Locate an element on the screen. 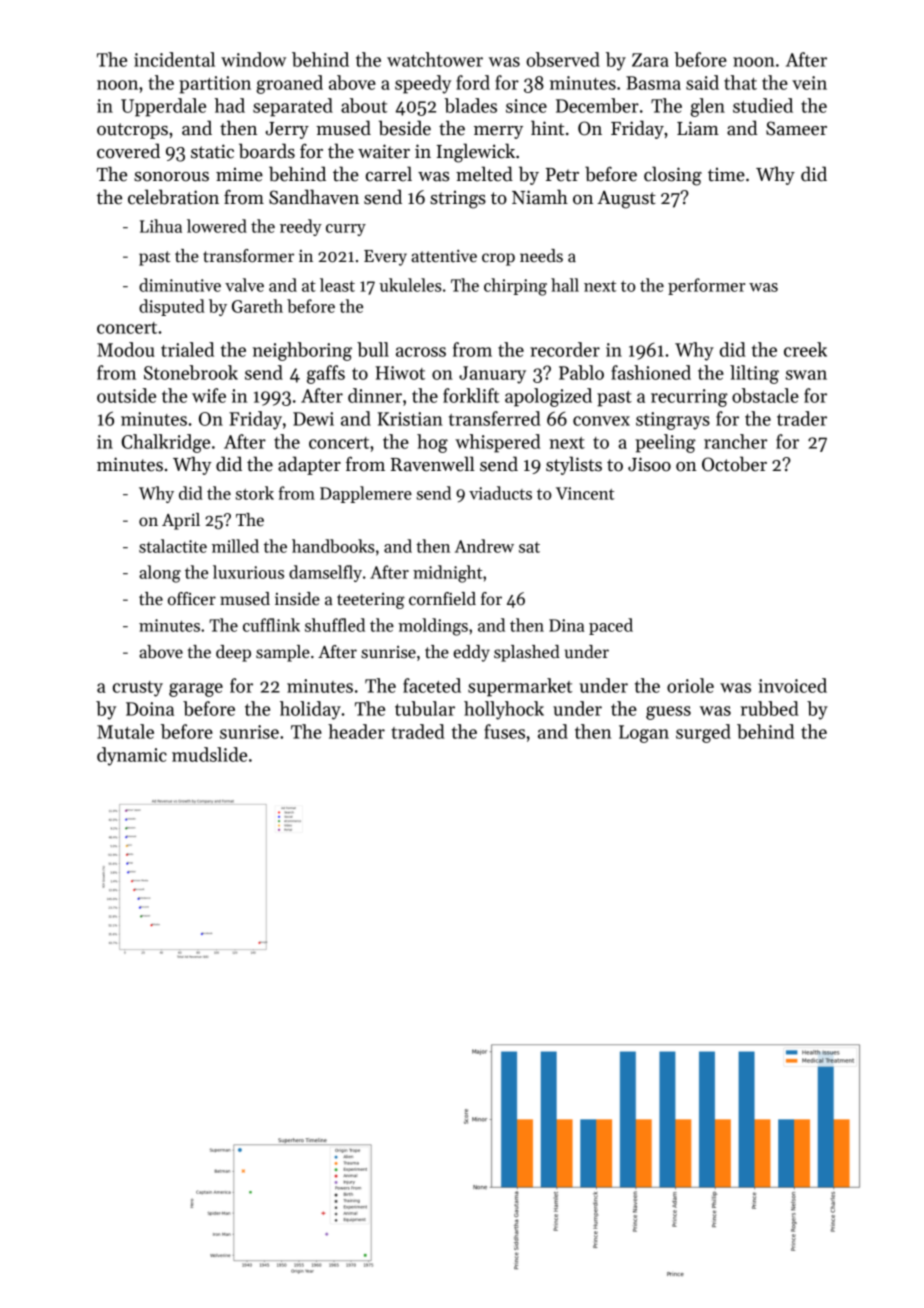  stingrays is located at coordinates (673, 421).
